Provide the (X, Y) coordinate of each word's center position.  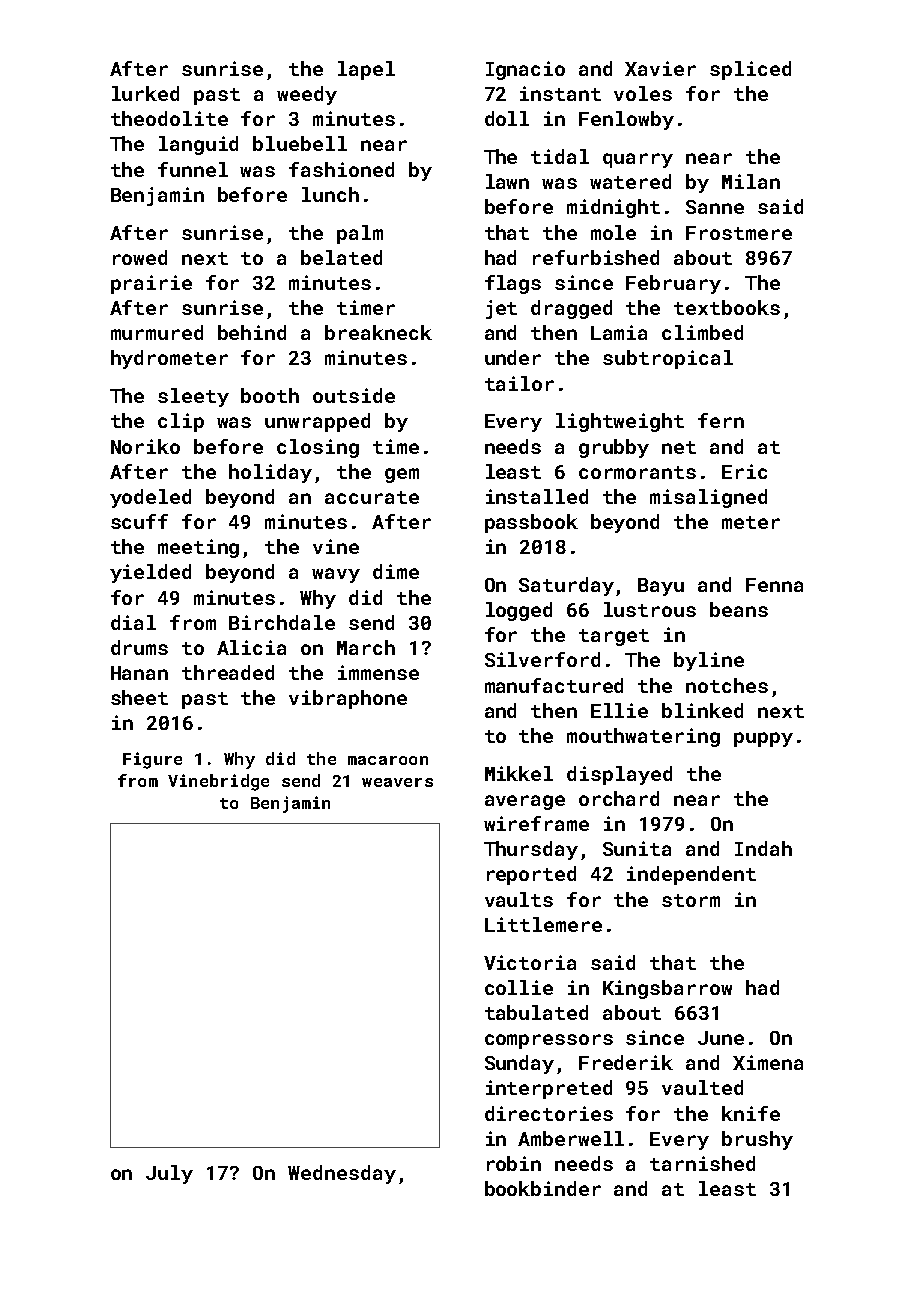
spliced (750, 70)
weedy (307, 95)
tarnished (702, 1163)
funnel (193, 169)
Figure (152, 760)
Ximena (768, 1062)
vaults (519, 899)
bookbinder (543, 1188)
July (169, 1174)
